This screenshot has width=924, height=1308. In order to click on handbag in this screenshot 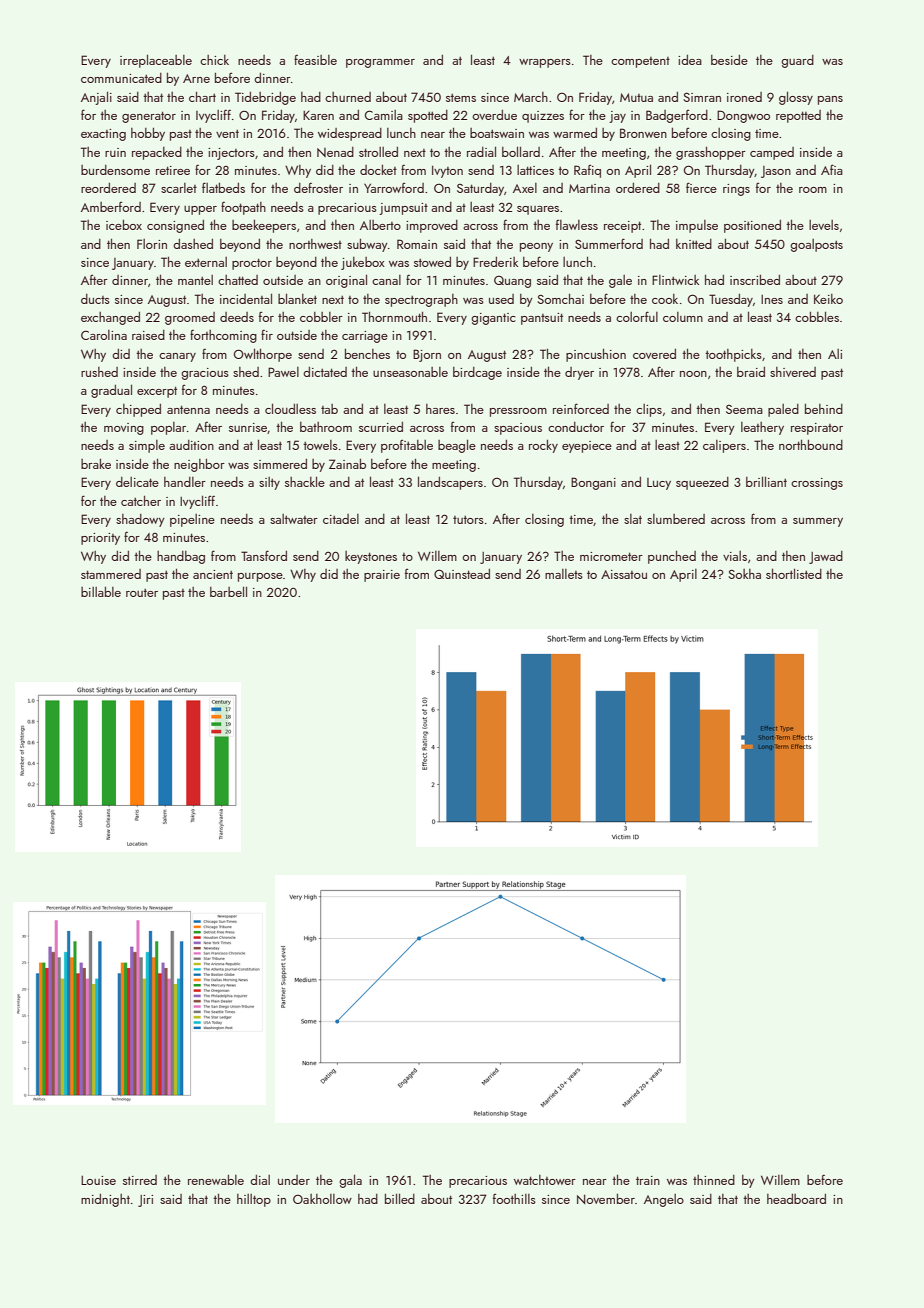, I will do `click(181, 557)`.
